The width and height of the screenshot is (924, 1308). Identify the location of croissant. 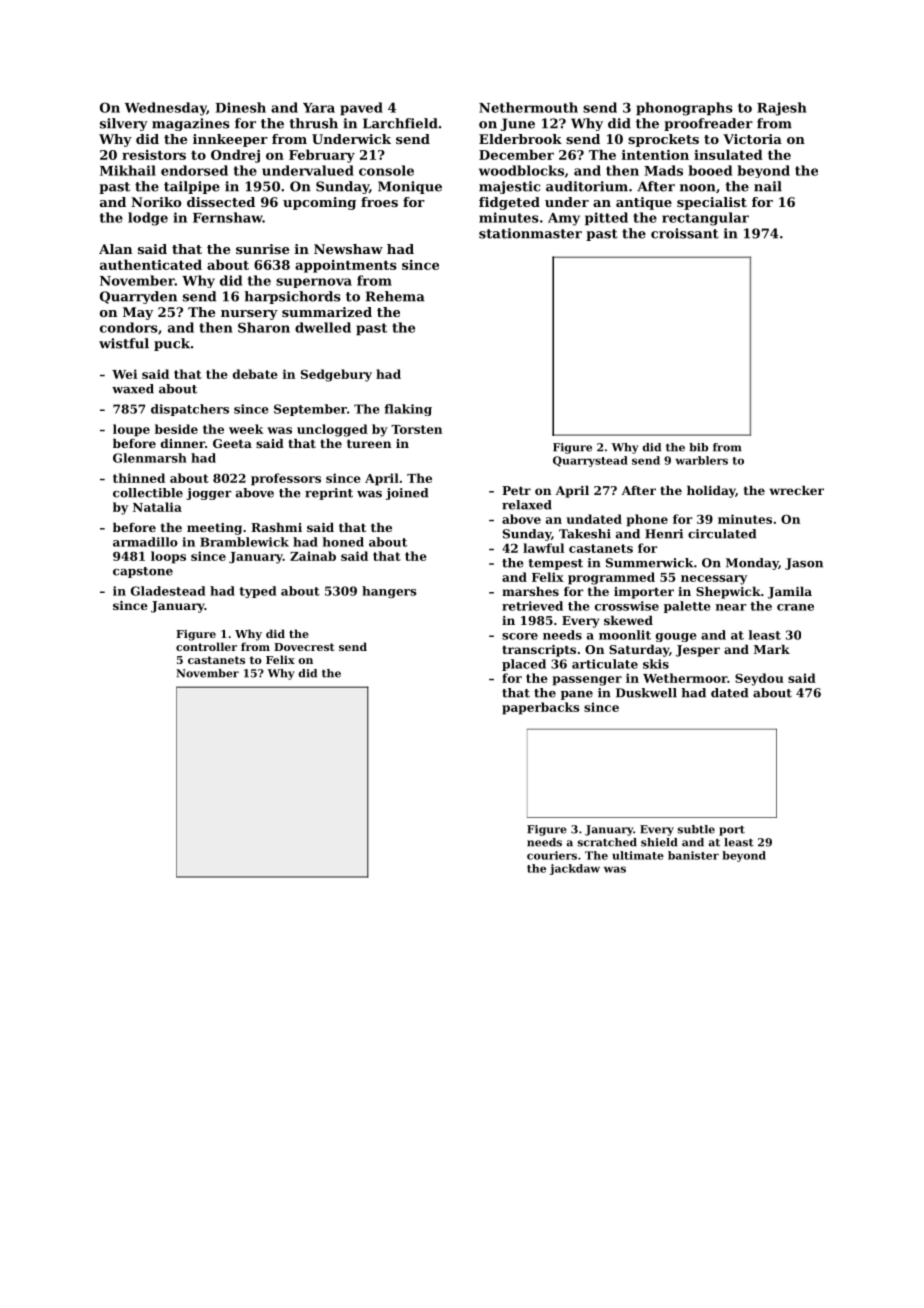
(685, 233).
